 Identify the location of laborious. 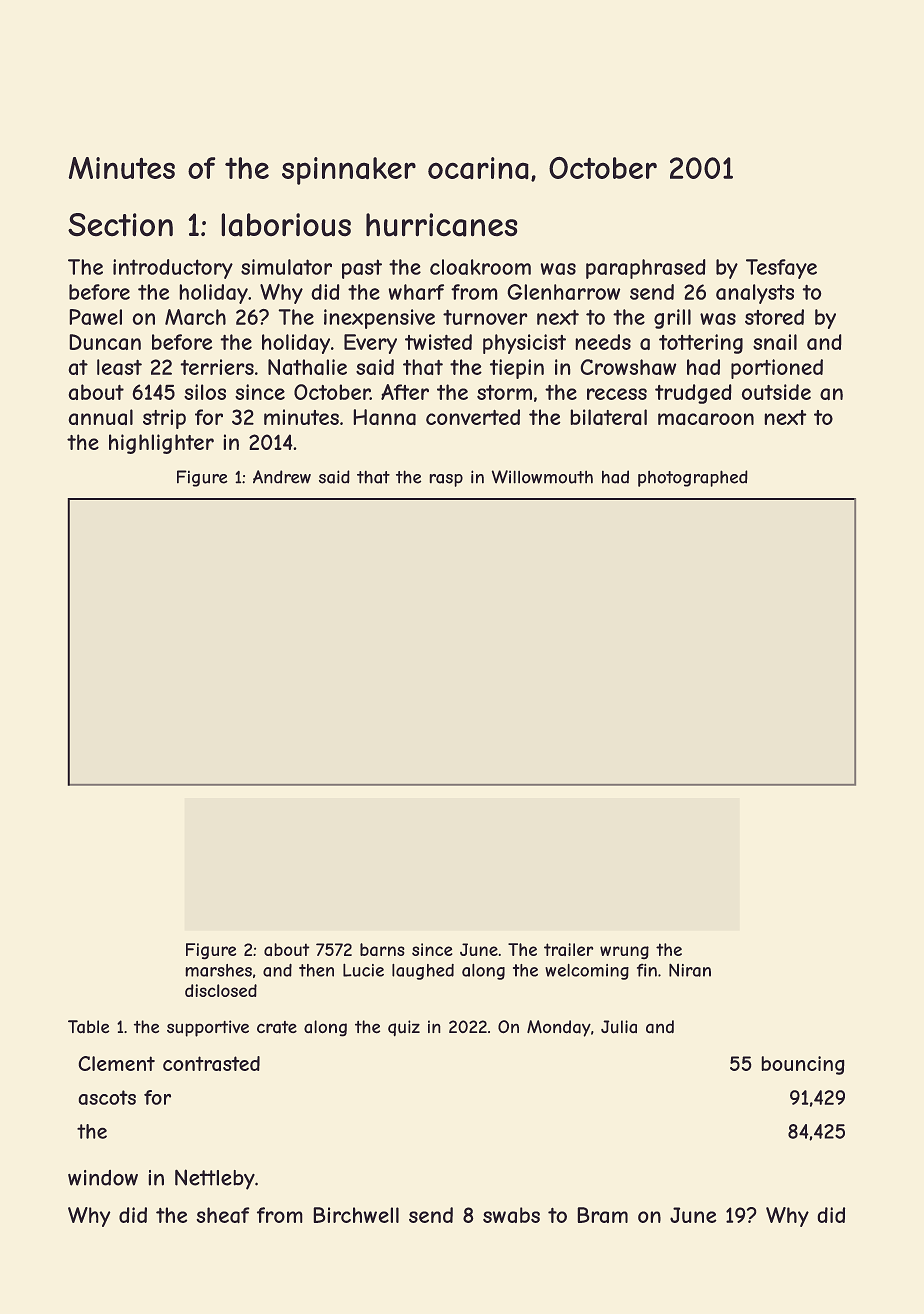
(286, 225).
